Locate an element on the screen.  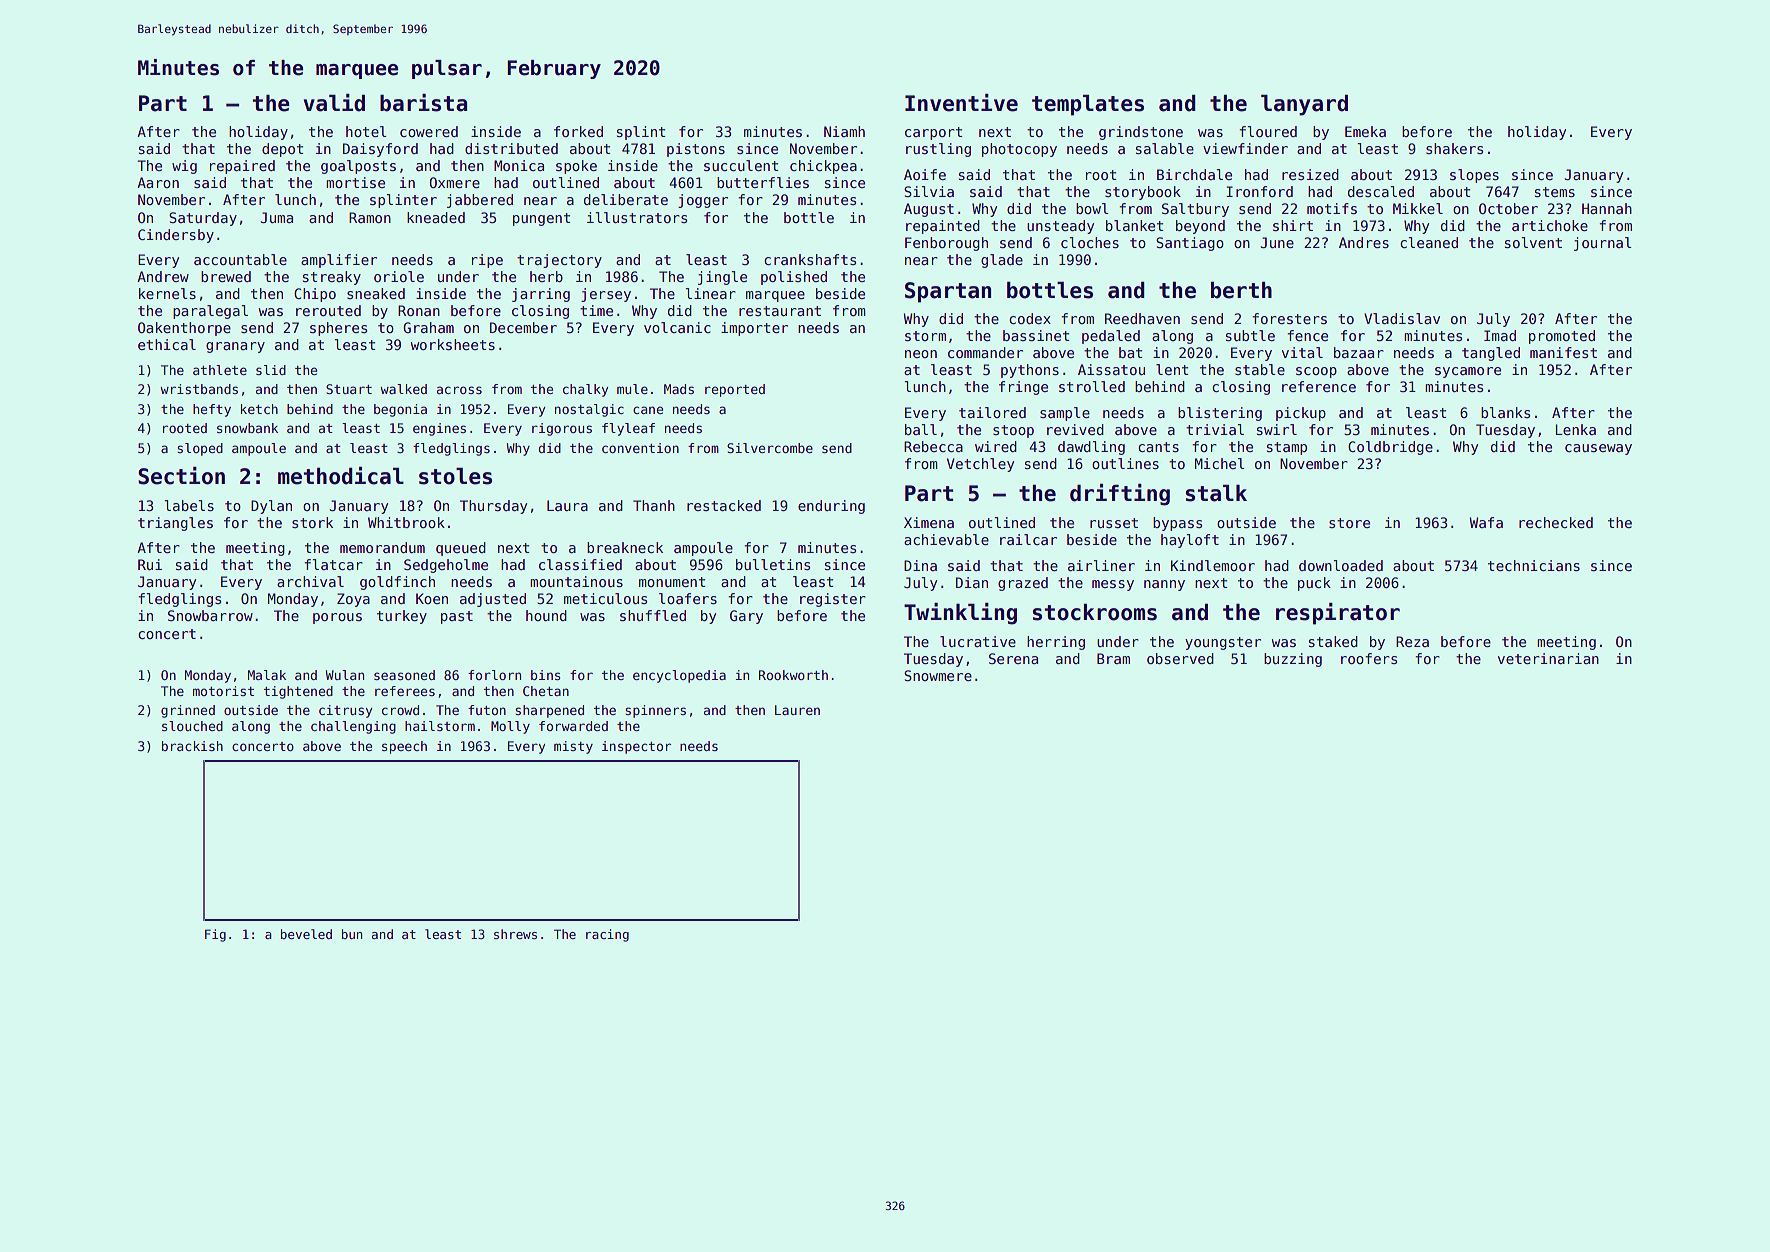
challenging is located at coordinates (353, 727).
